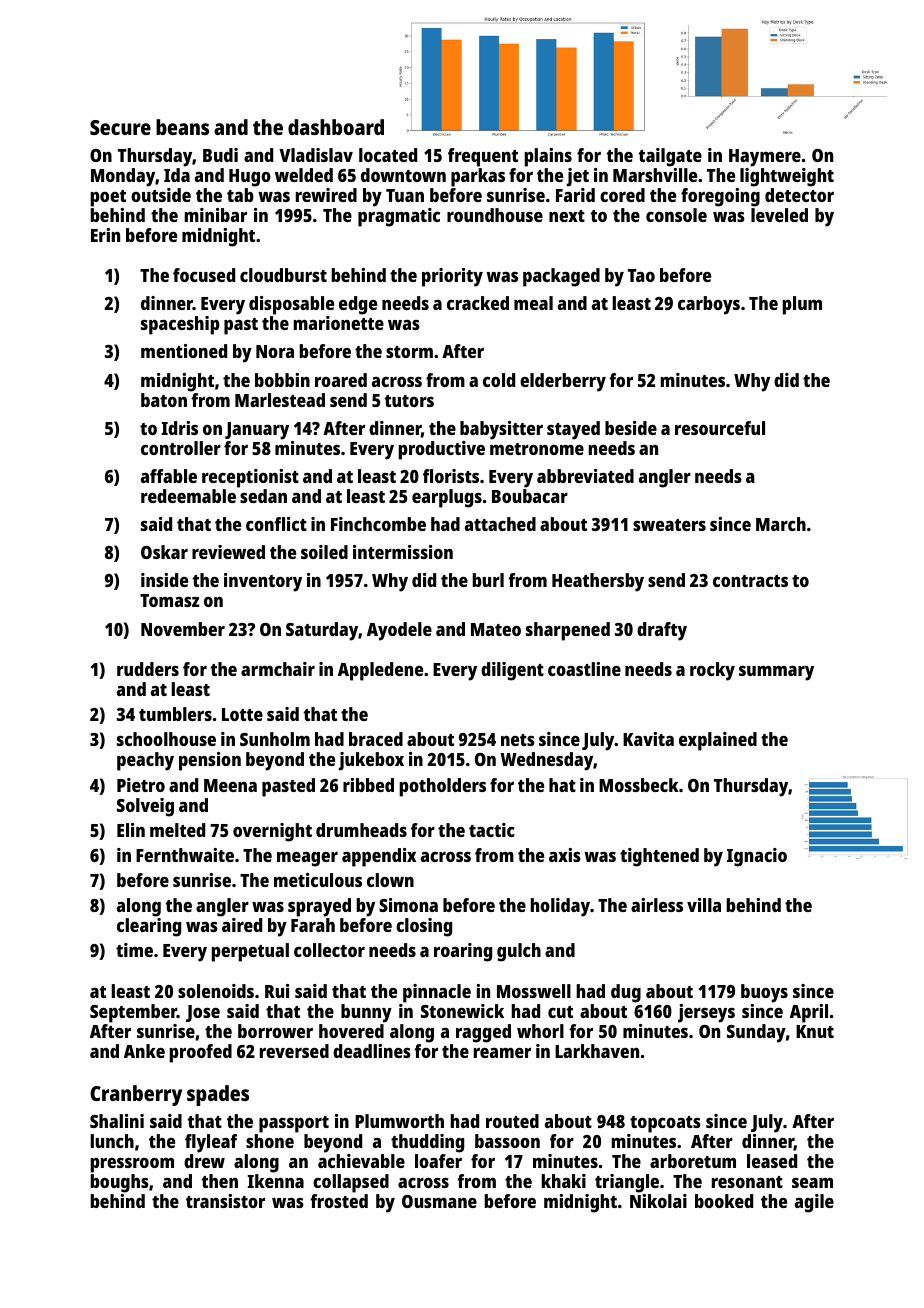  Describe the element at coordinates (507, 1141) in the screenshot. I see `bassoon` at that location.
